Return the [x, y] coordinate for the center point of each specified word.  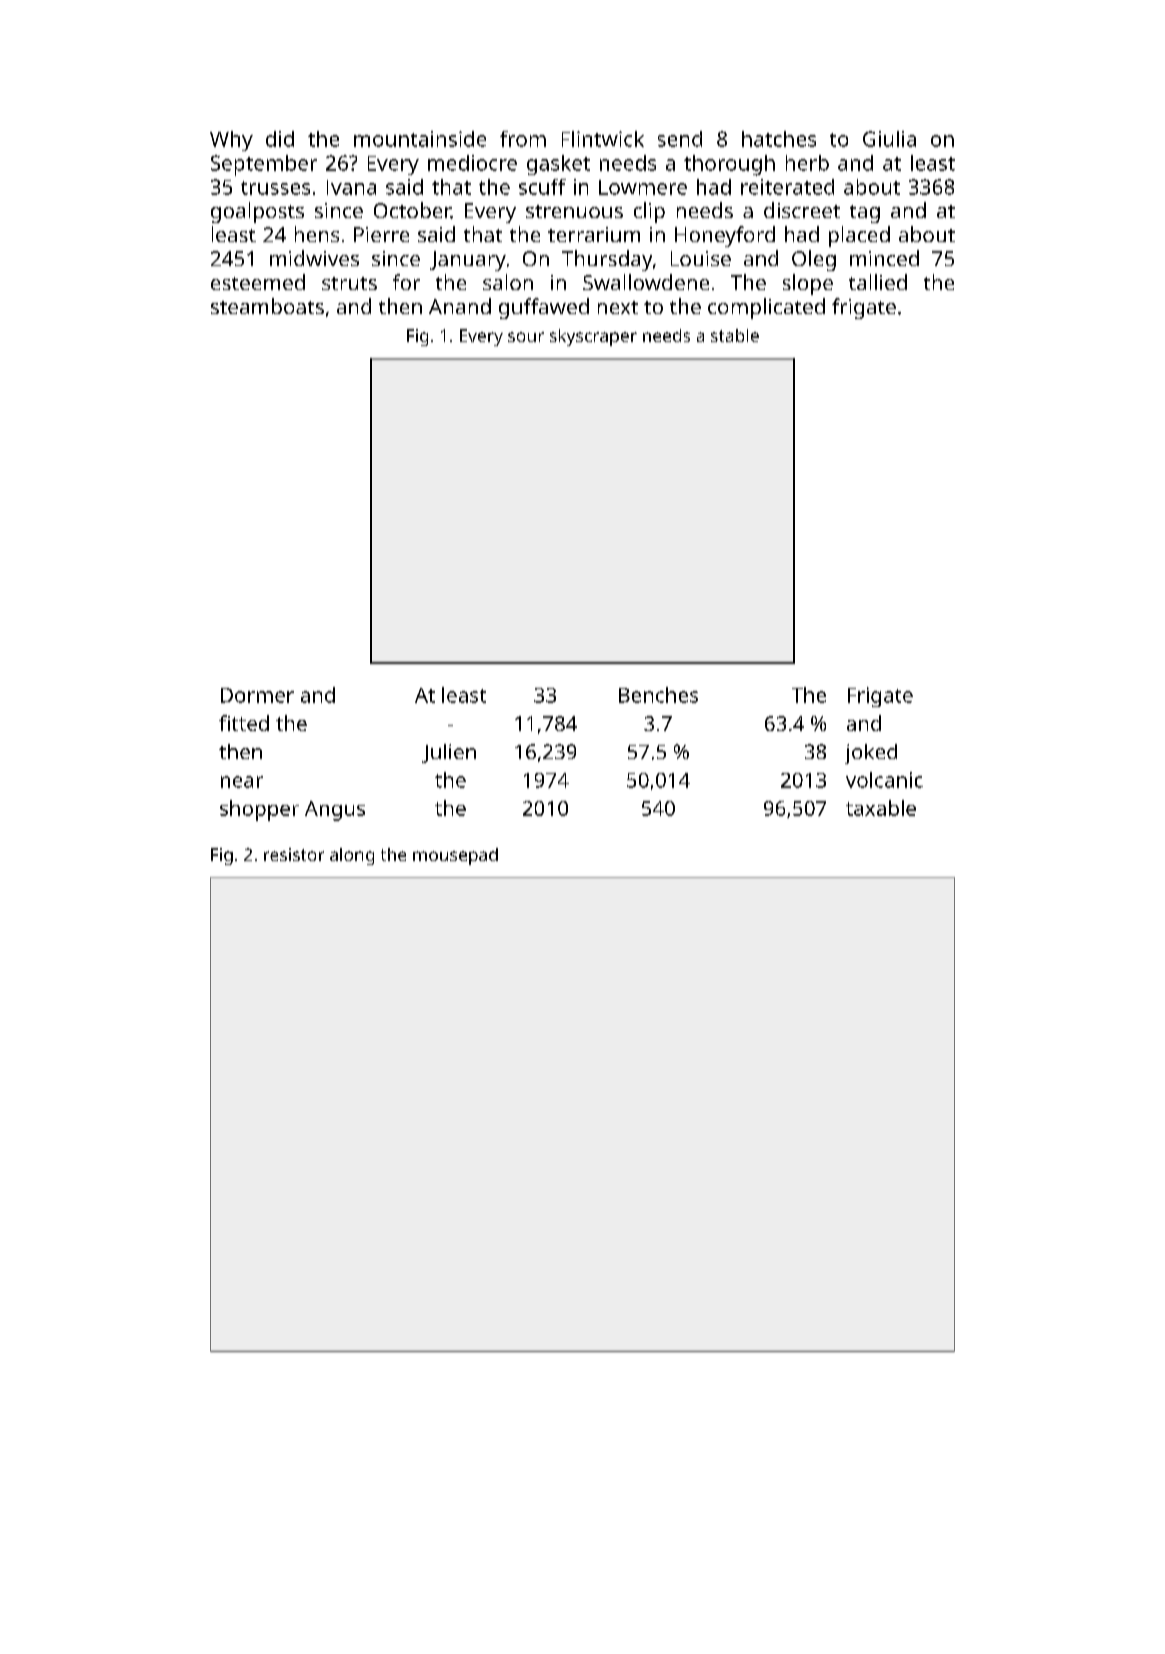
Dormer [257, 695]
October [412, 210]
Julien [449, 753]
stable [735, 335]
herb [807, 163]
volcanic [884, 780]
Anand [460, 306]
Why [231, 141]
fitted [244, 723]
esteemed [258, 282]
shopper [259, 810]
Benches [658, 695]
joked [871, 754]
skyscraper [593, 337]
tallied [878, 282]
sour [526, 337]
